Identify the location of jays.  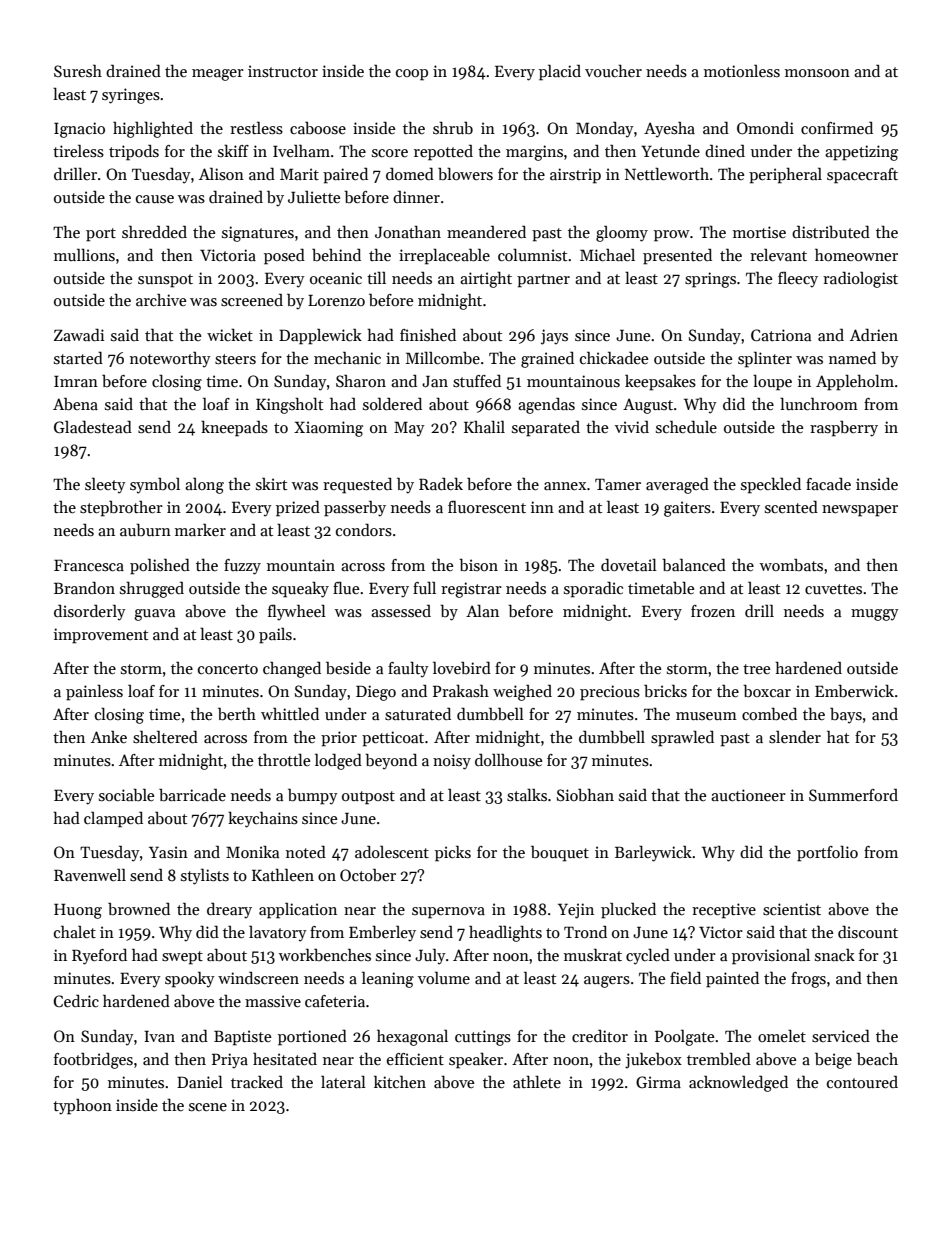
(554, 337).
